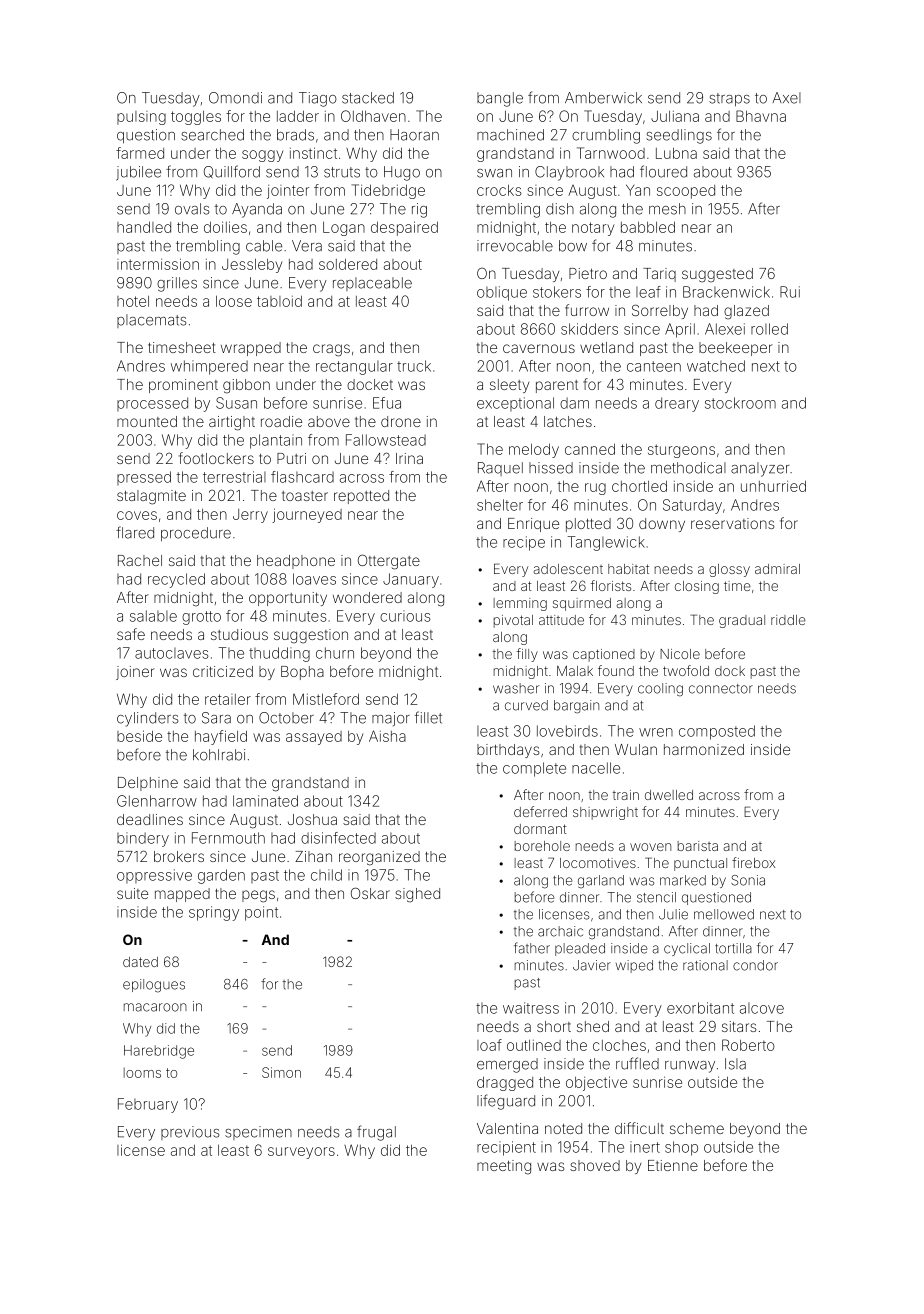 This screenshot has width=924, height=1314. What do you see at coordinates (301, 1153) in the screenshot?
I see `surveyors` at bounding box center [301, 1153].
